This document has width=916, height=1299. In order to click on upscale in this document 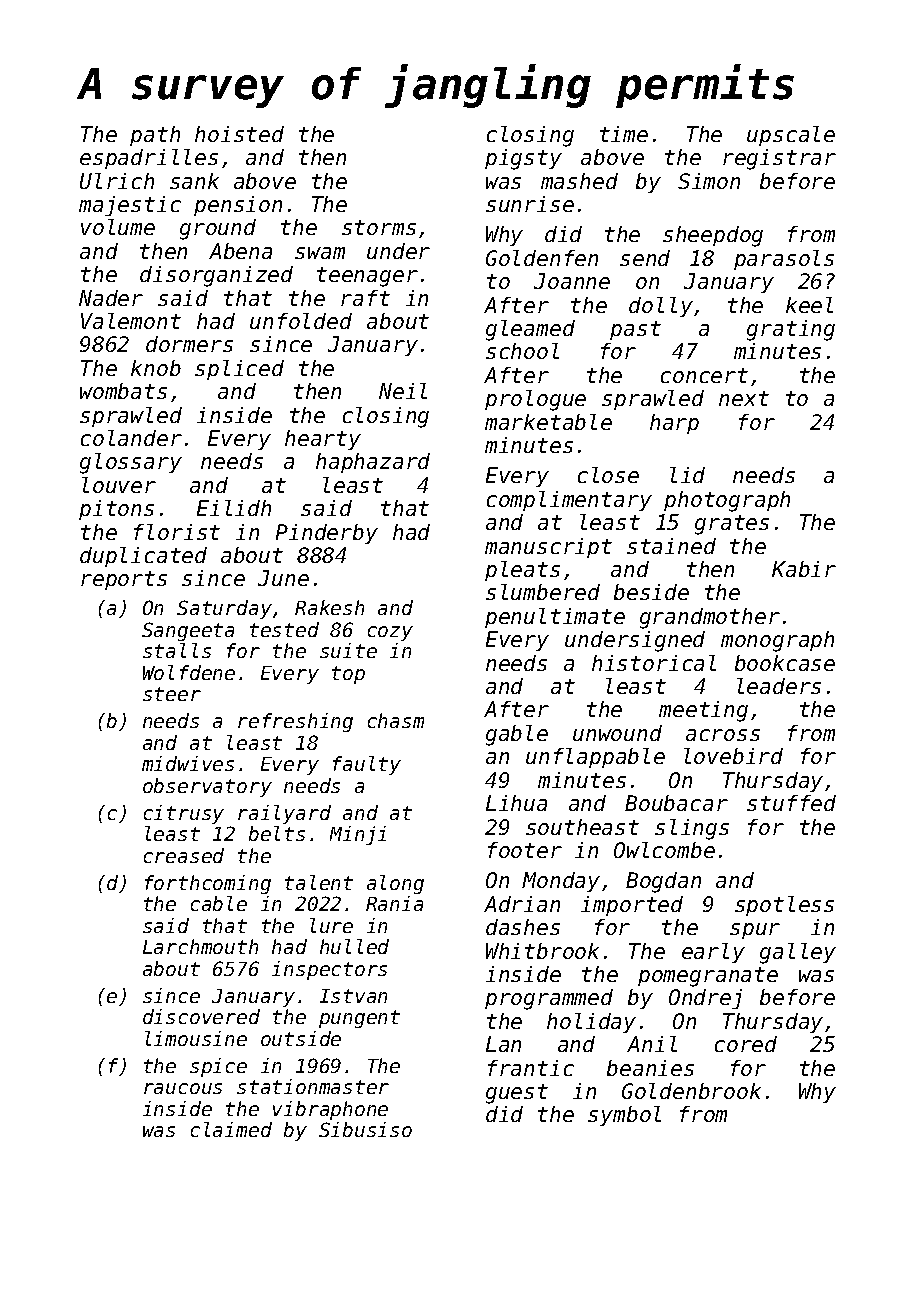, I will do `click(791, 136)`.
